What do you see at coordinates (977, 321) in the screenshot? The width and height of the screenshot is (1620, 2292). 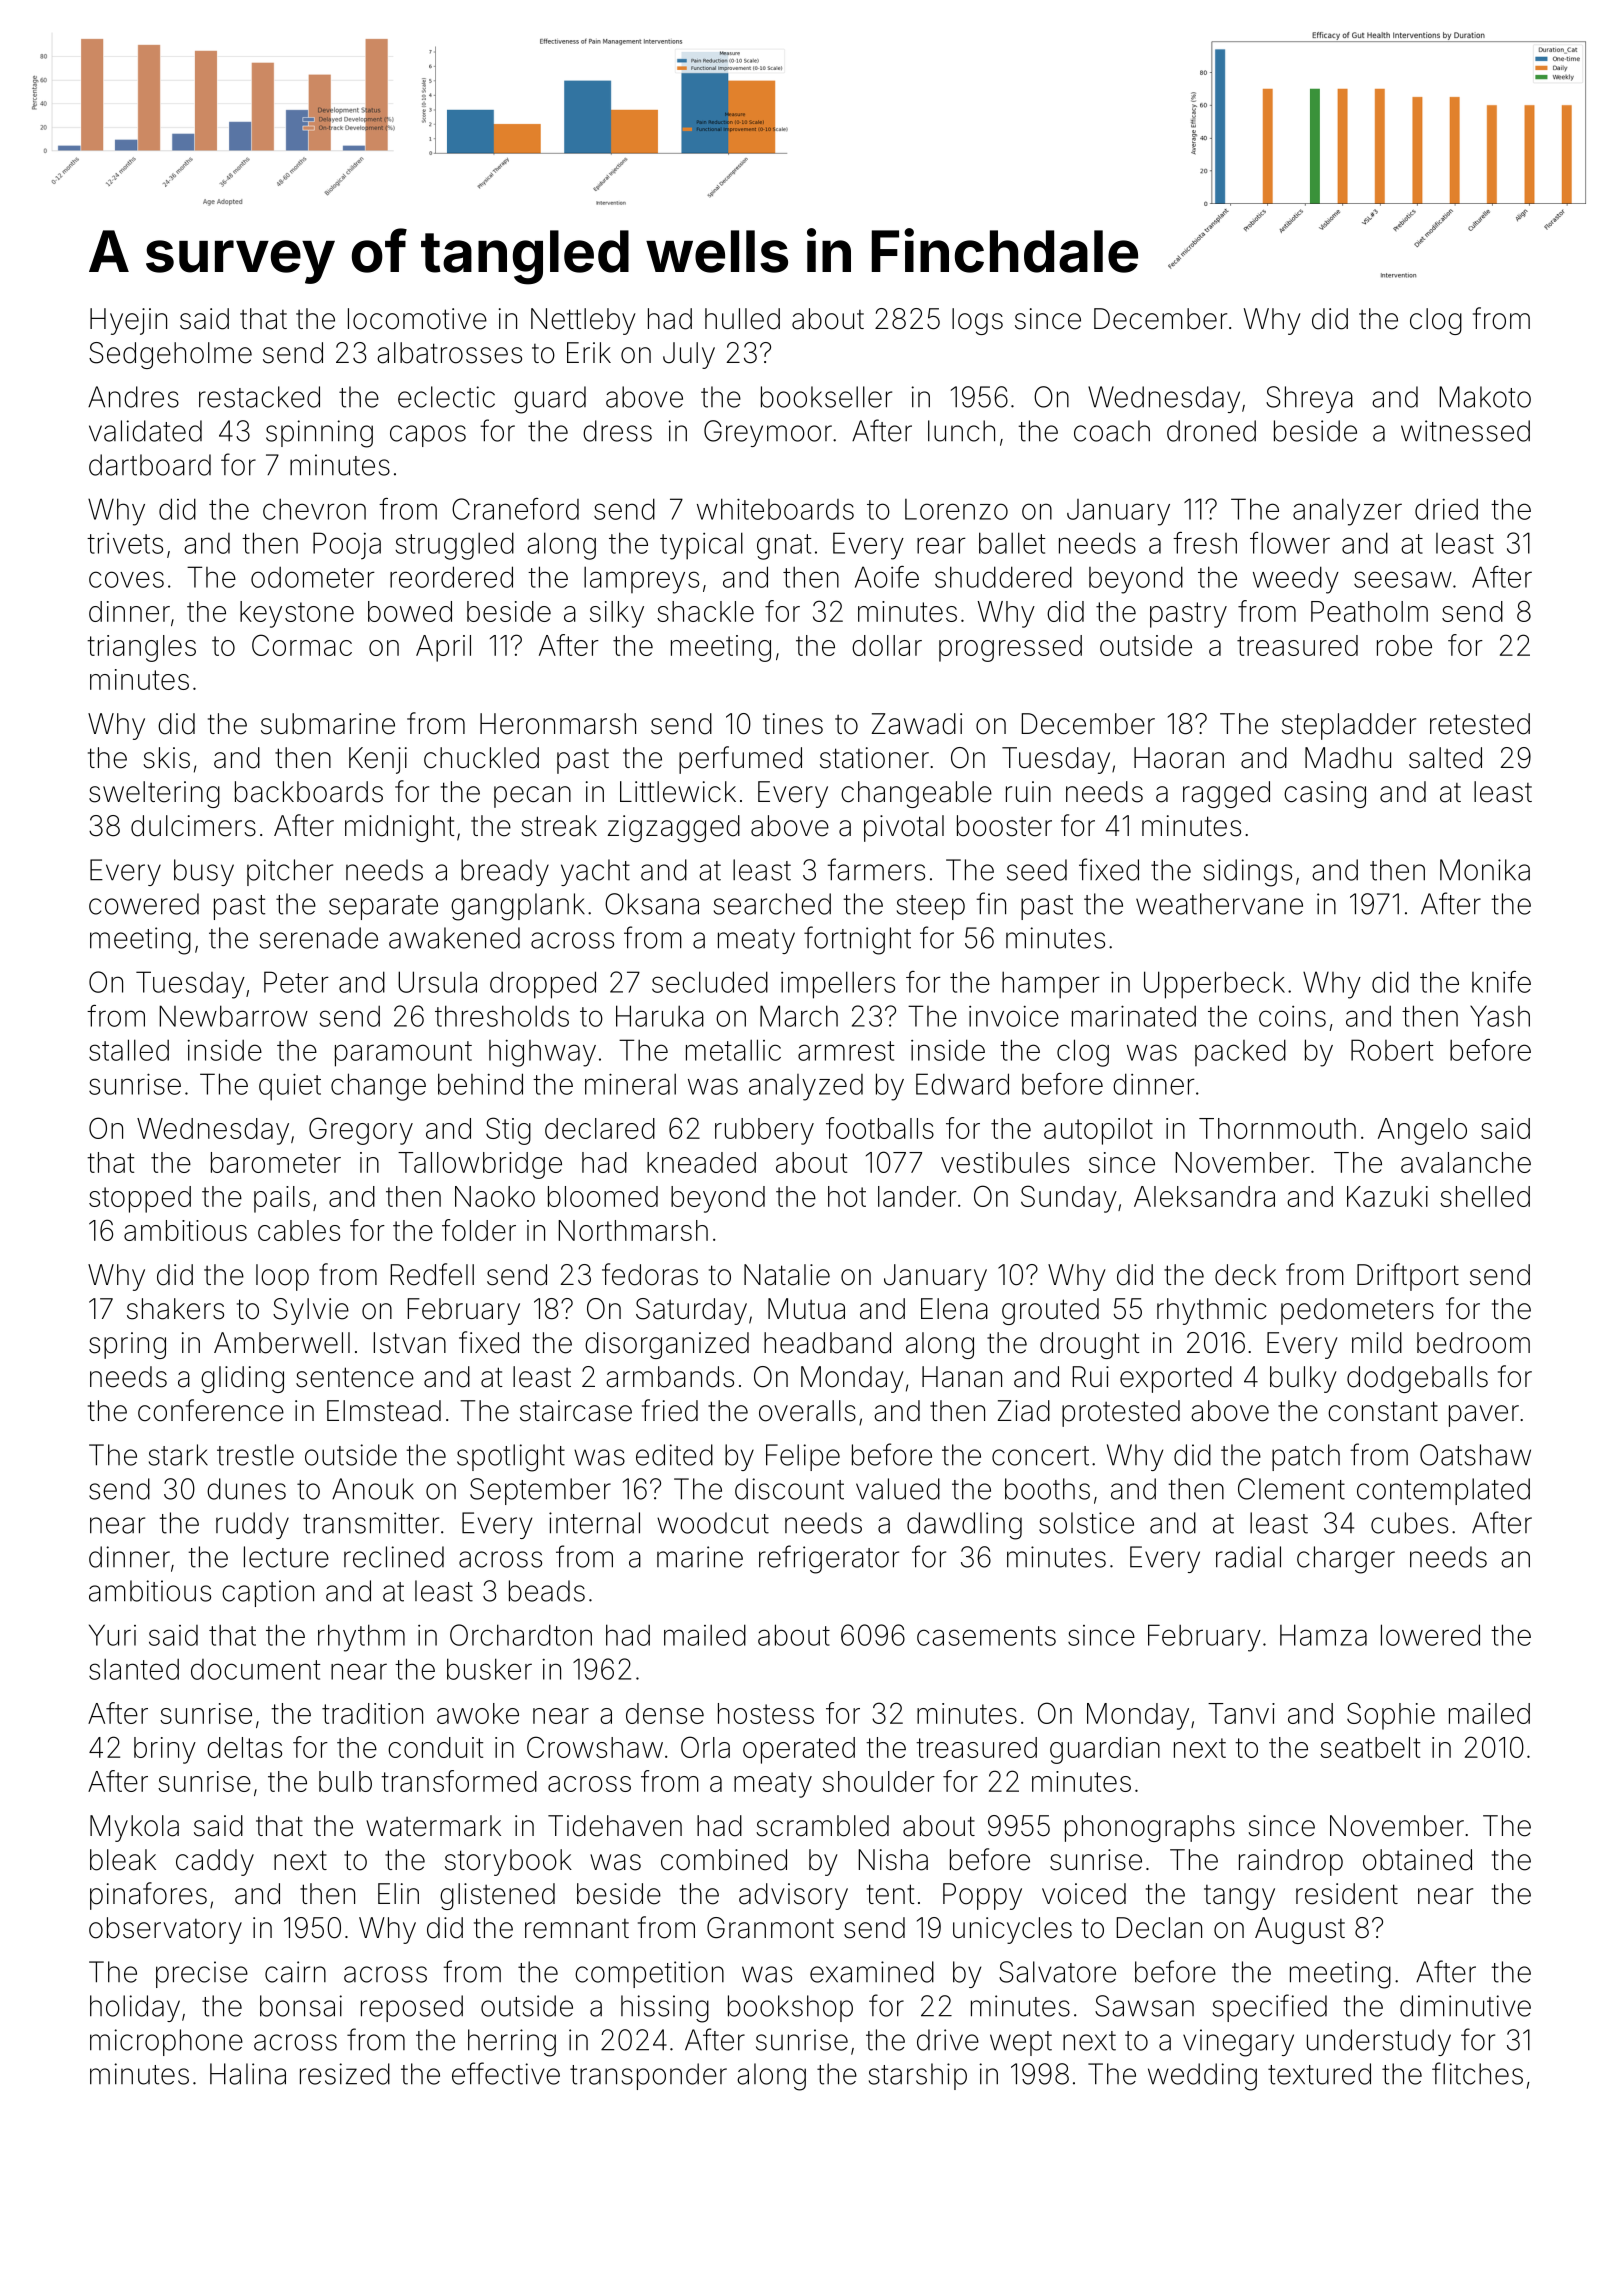 I see `logs` at bounding box center [977, 321].
